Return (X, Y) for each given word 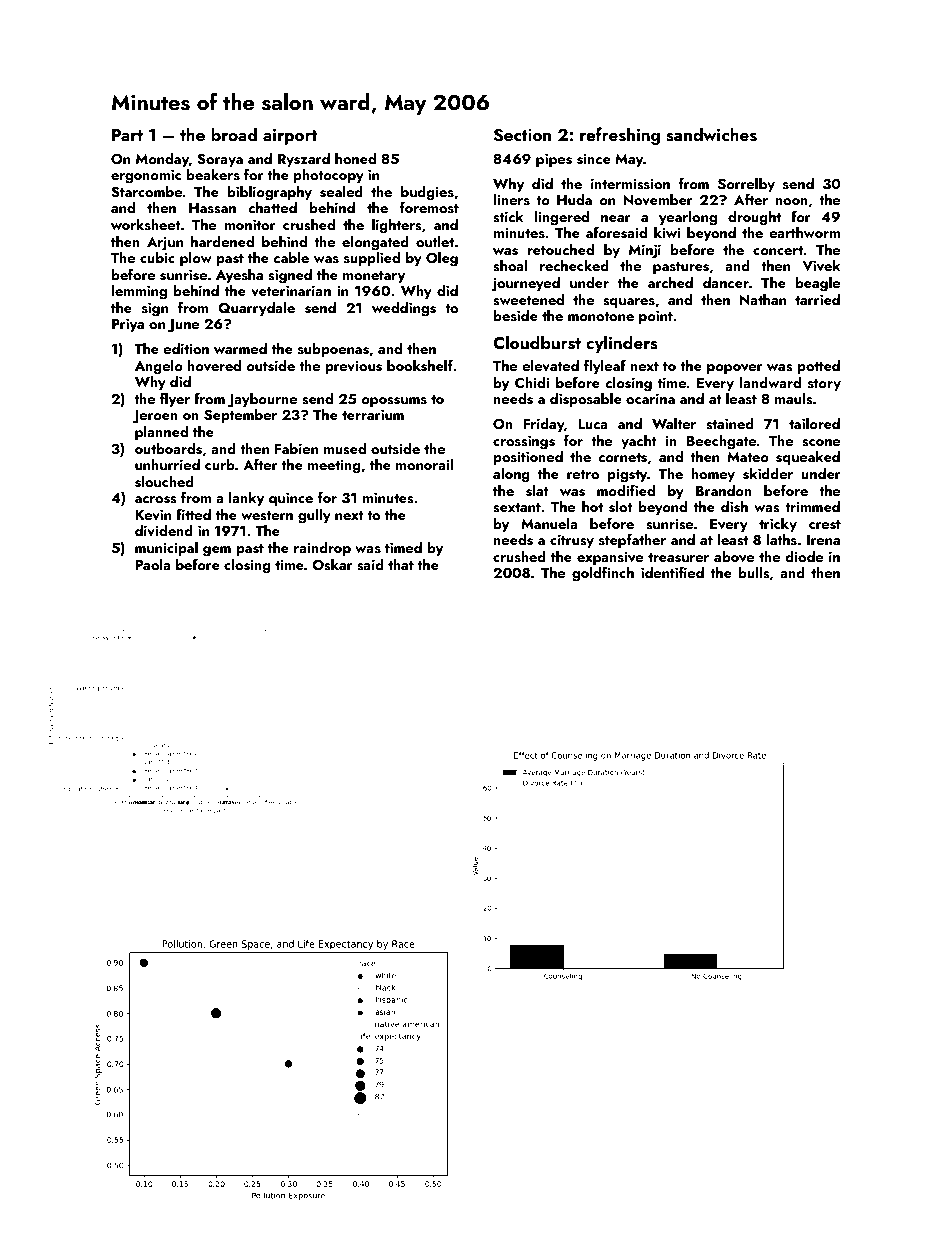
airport (290, 137)
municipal (166, 548)
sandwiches (711, 134)
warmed (240, 348)
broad (234, 134)
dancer (726, 282)
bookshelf (420, 365)
